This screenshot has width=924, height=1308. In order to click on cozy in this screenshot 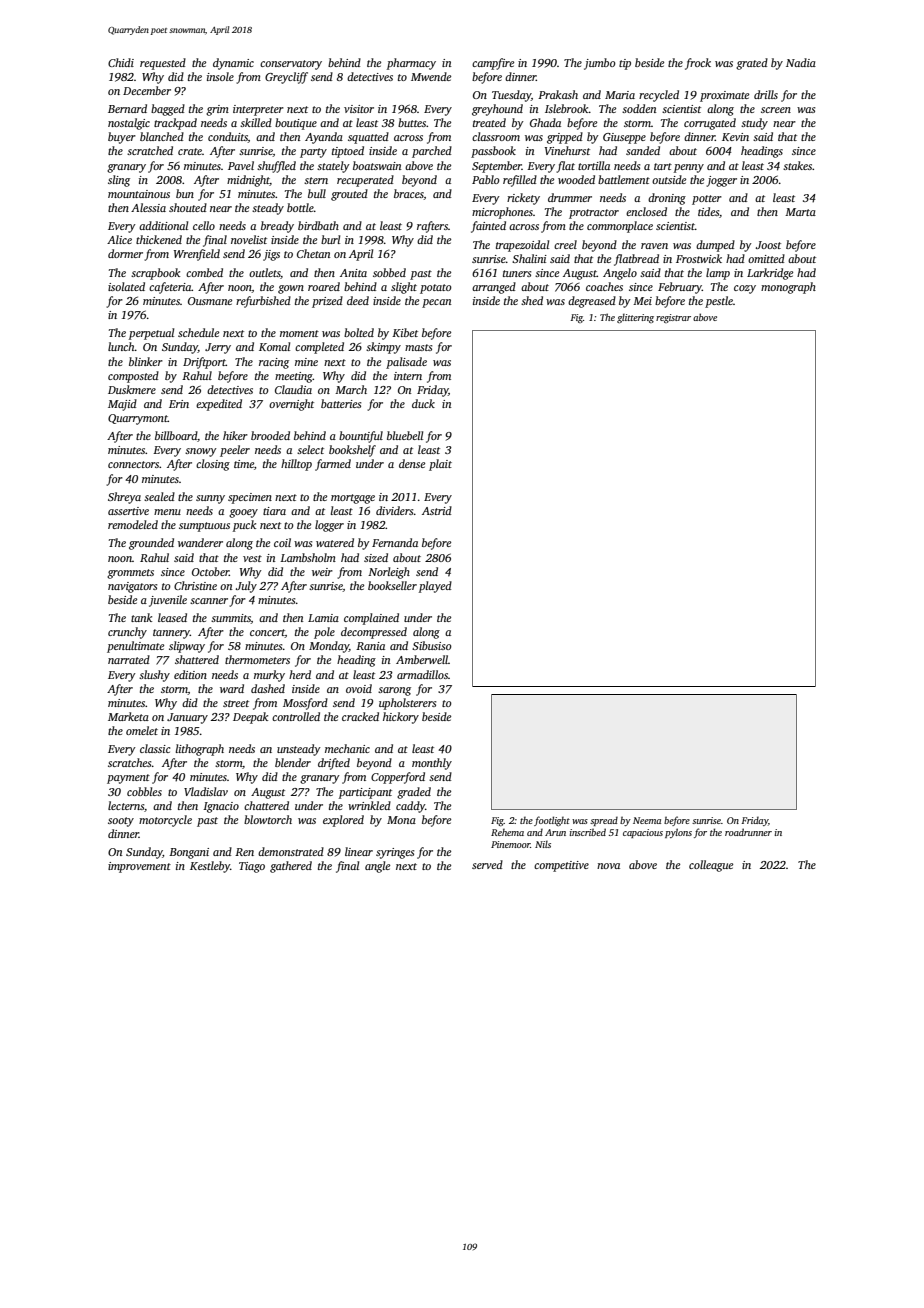, I will do `click(745, 289)`.
